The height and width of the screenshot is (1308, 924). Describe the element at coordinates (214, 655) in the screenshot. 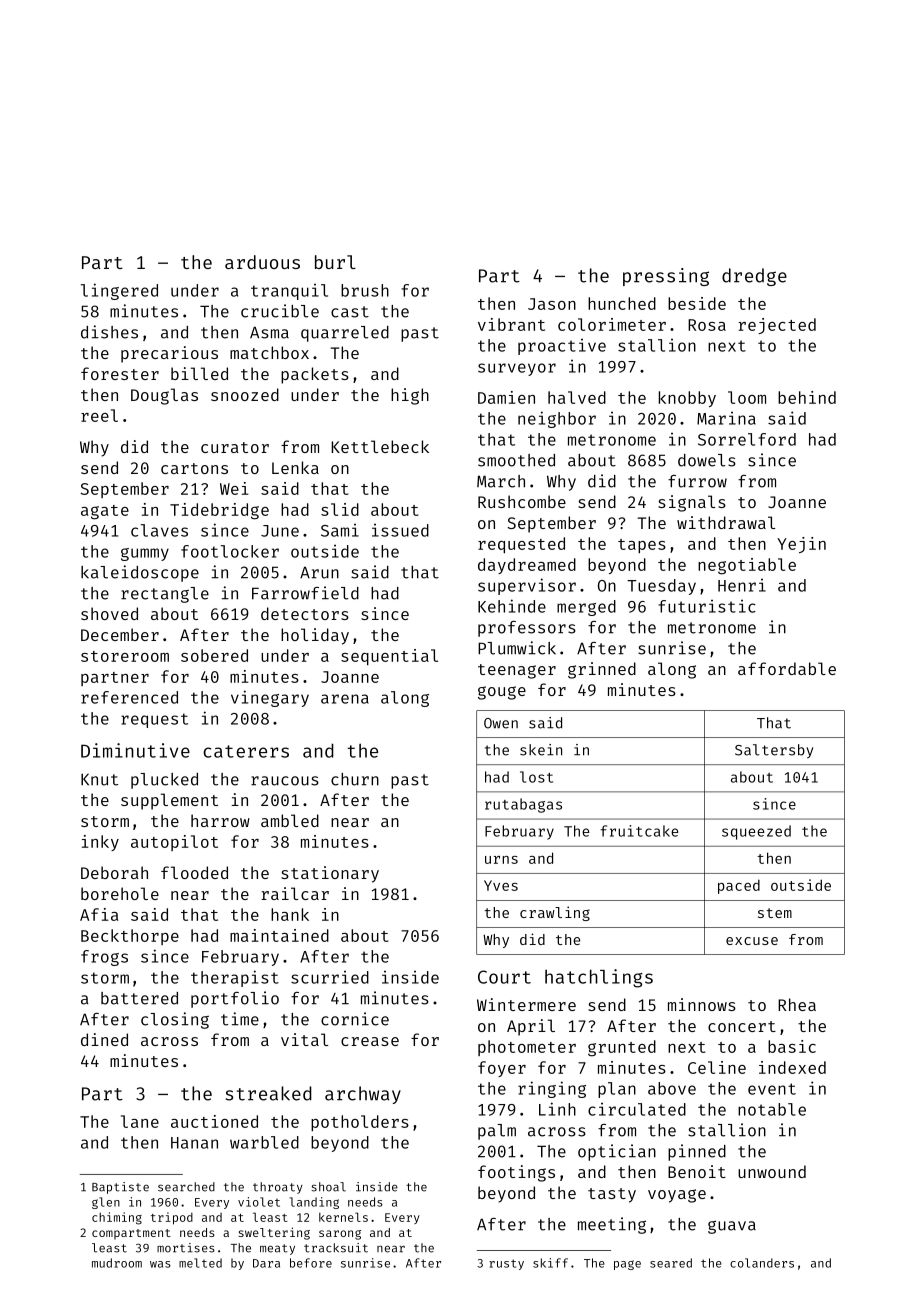

I see `sobered` at that location.
